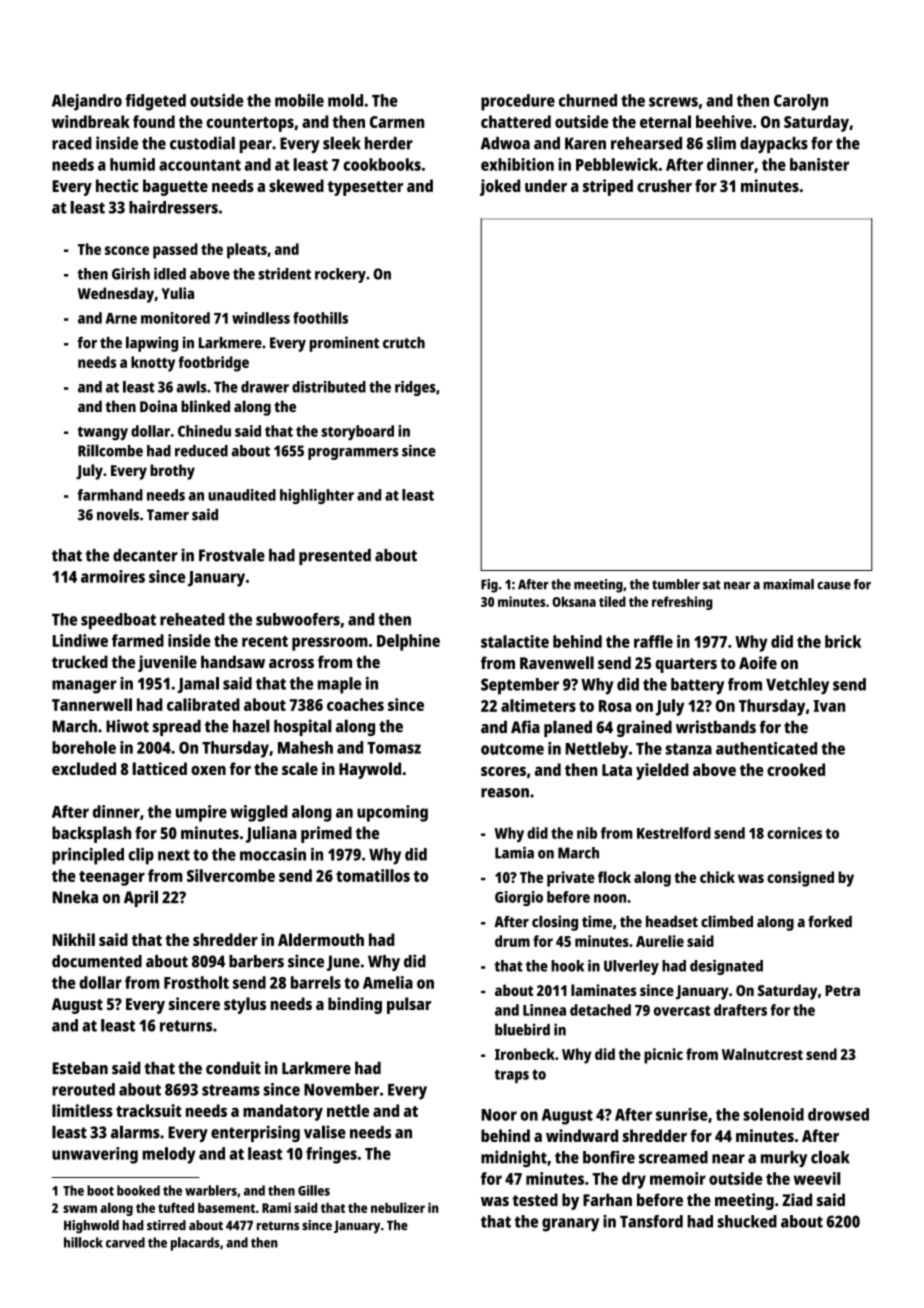 This image has height=1308, width=924. I want to click on stirred, so click(166, 1225).
